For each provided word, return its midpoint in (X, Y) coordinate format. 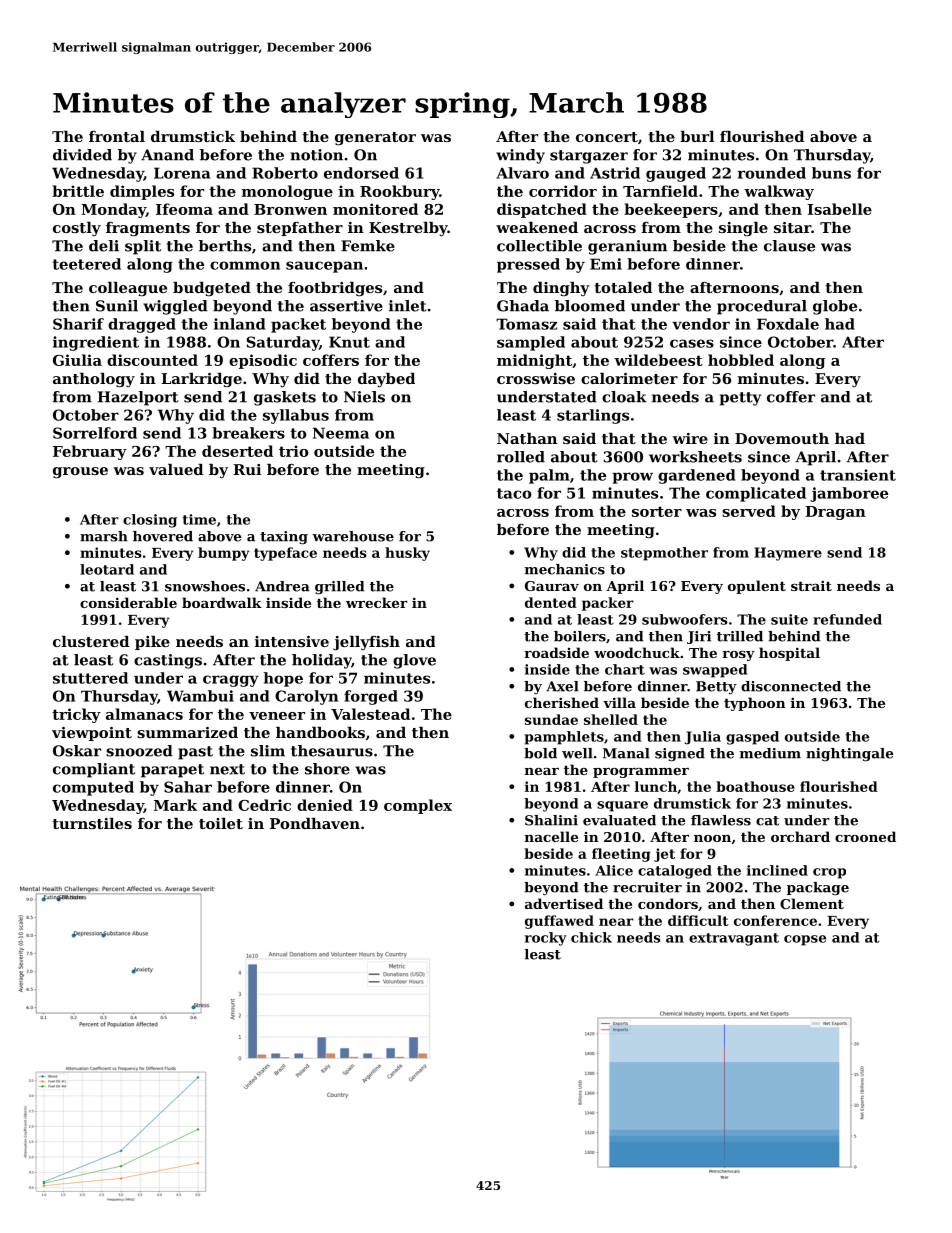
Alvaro (522, 173)
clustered (91, 641)
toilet (221, 823)
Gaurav (552, 586)
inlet (408, 306)
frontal (117, 136)
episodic (263, 361)
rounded (772, 173)
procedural (762, 307)
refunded (847, 619)
